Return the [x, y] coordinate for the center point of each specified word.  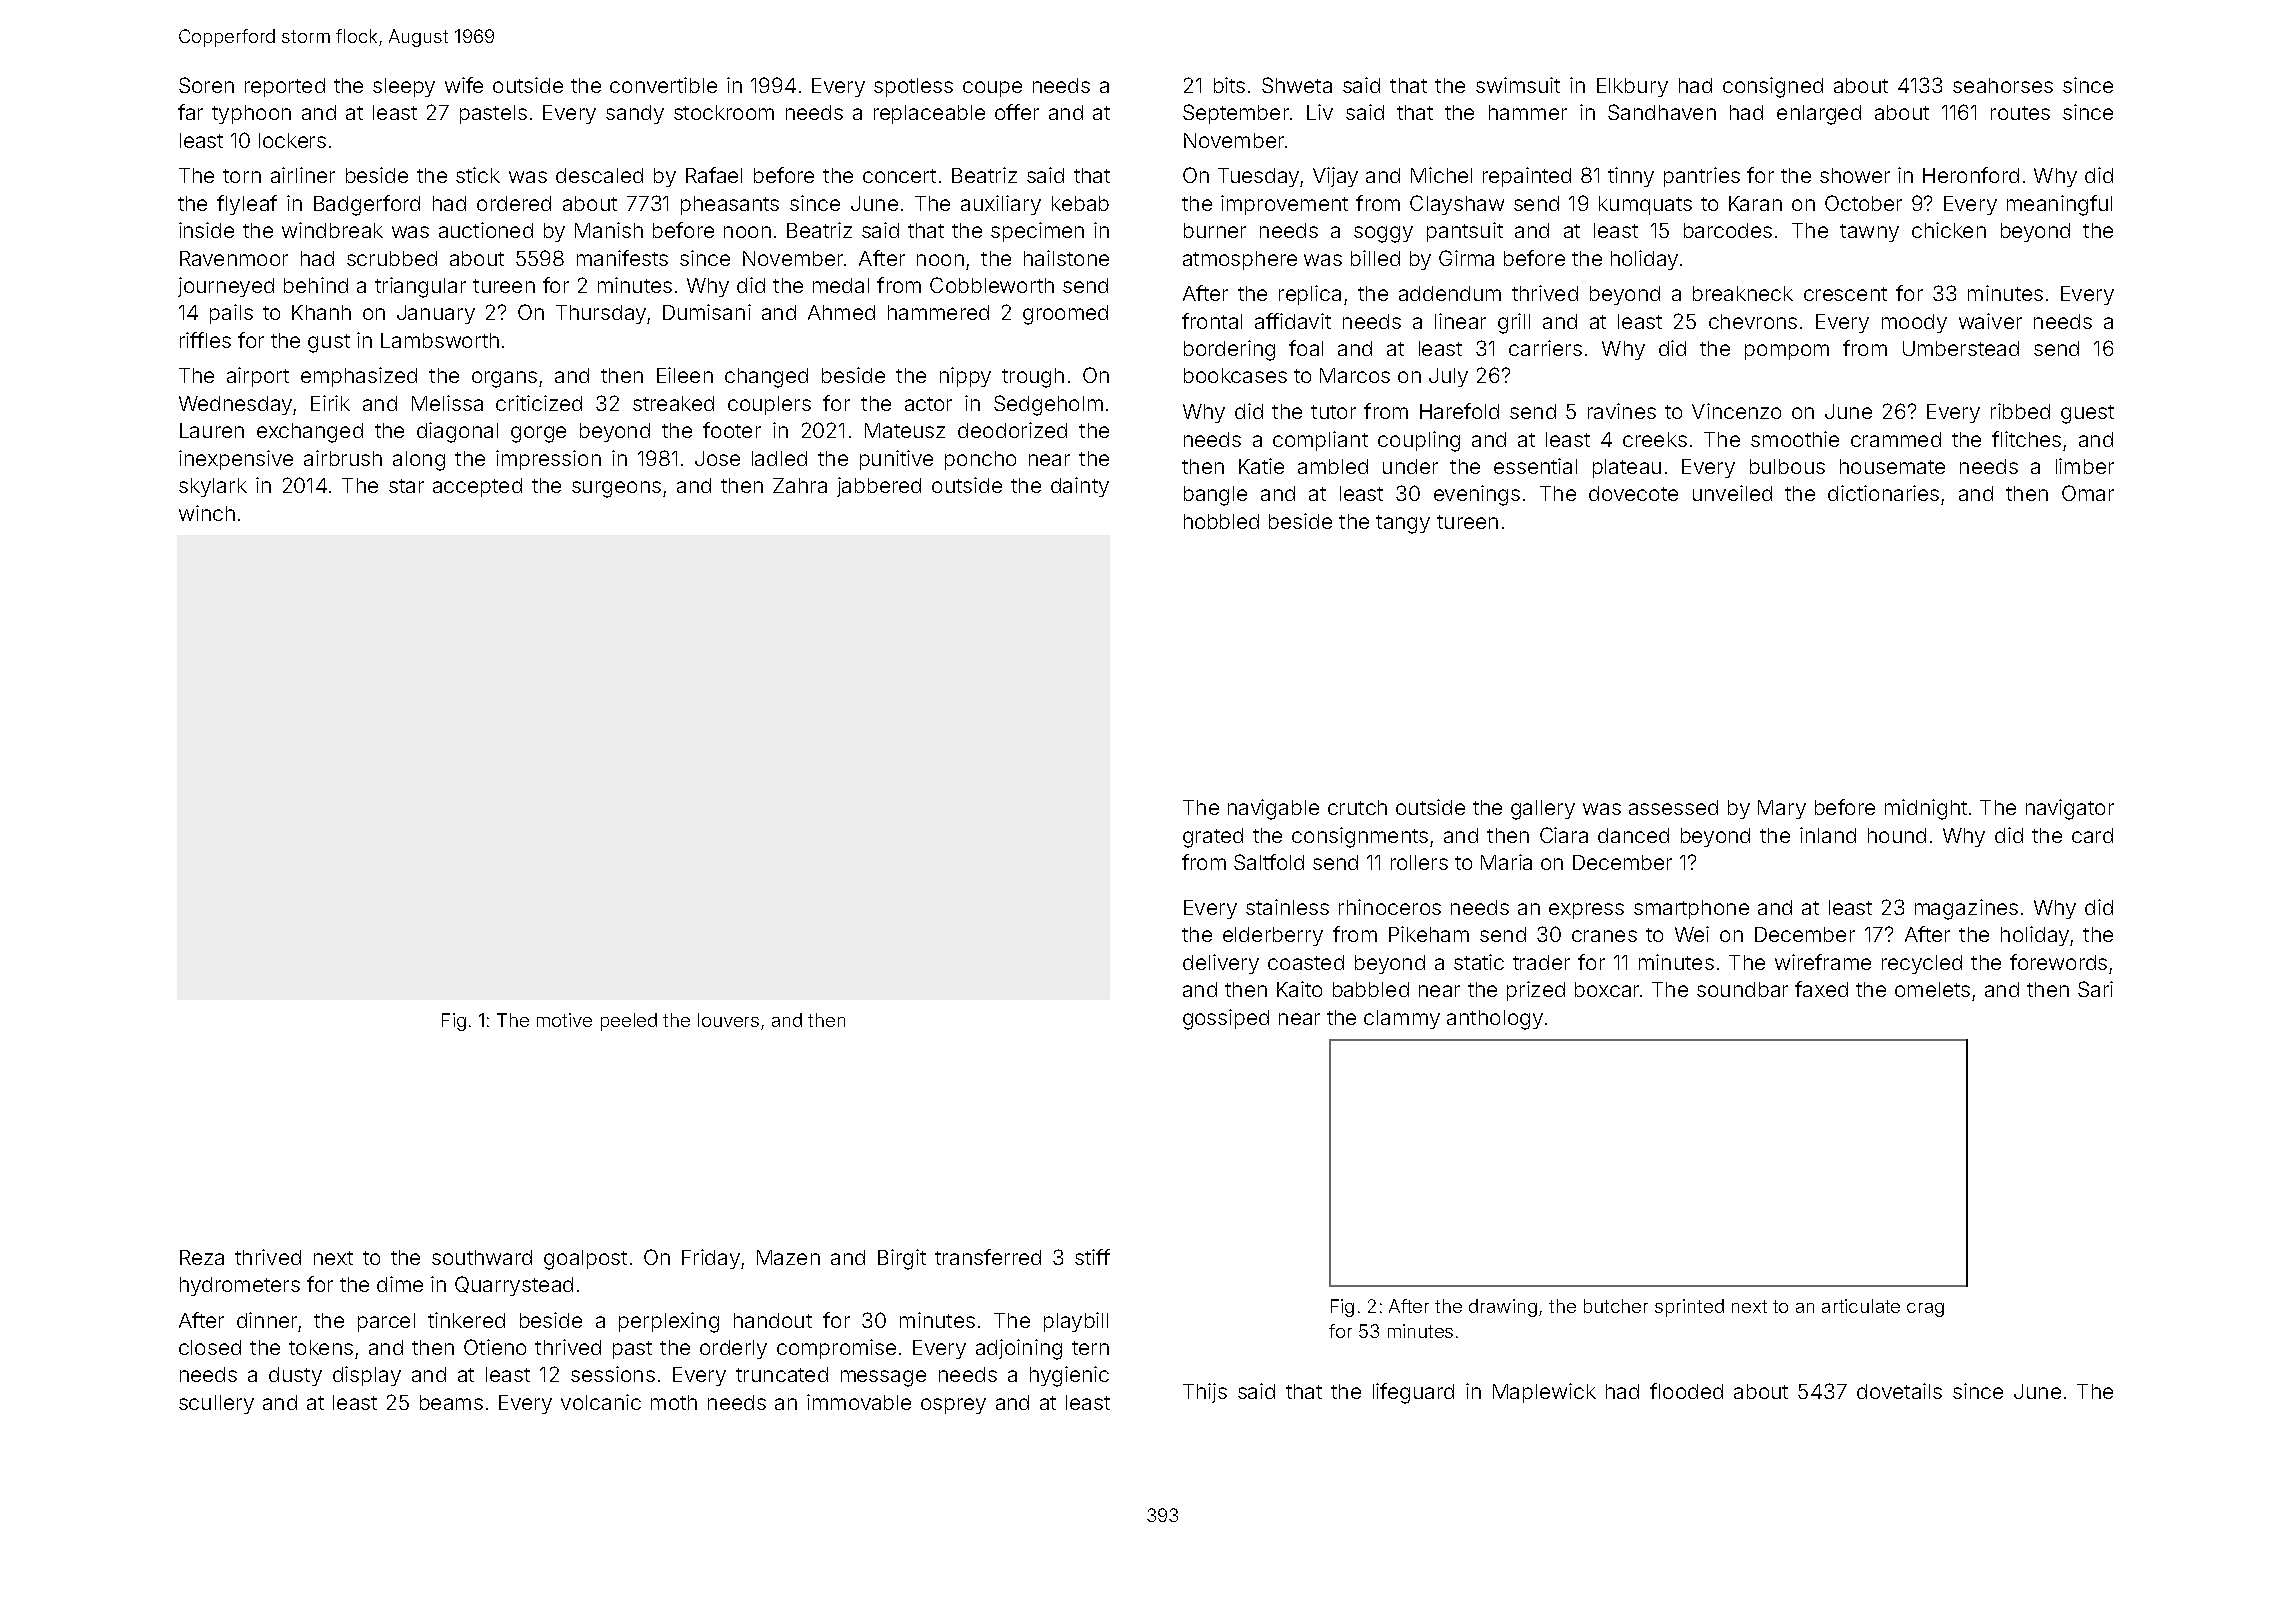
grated [1213, 838]
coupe [992, 89]
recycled [1922, 964]
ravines [1622, 411]
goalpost [585, 1260]
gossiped [1226, 1019]
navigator [2070, 809]
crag [1925, 1310]
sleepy [404, 87]
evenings [1477, 495]
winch [207, 513]
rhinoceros [1390, 907]
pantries [1702, 177]
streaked [673, 403]
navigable [1273, 809]
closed [210, 1347]
